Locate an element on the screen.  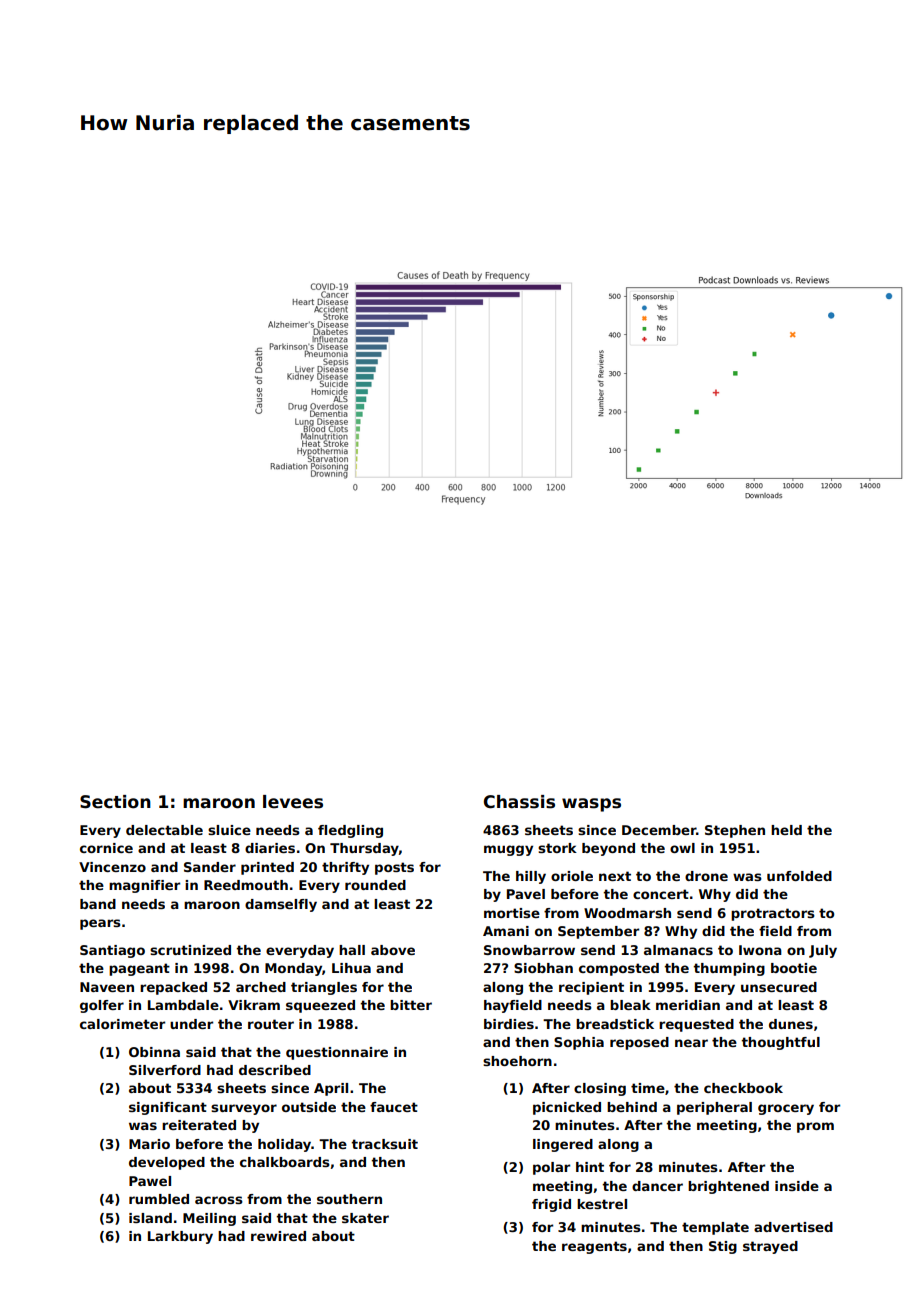
kestrel is located at coordinates (602, 1204).
